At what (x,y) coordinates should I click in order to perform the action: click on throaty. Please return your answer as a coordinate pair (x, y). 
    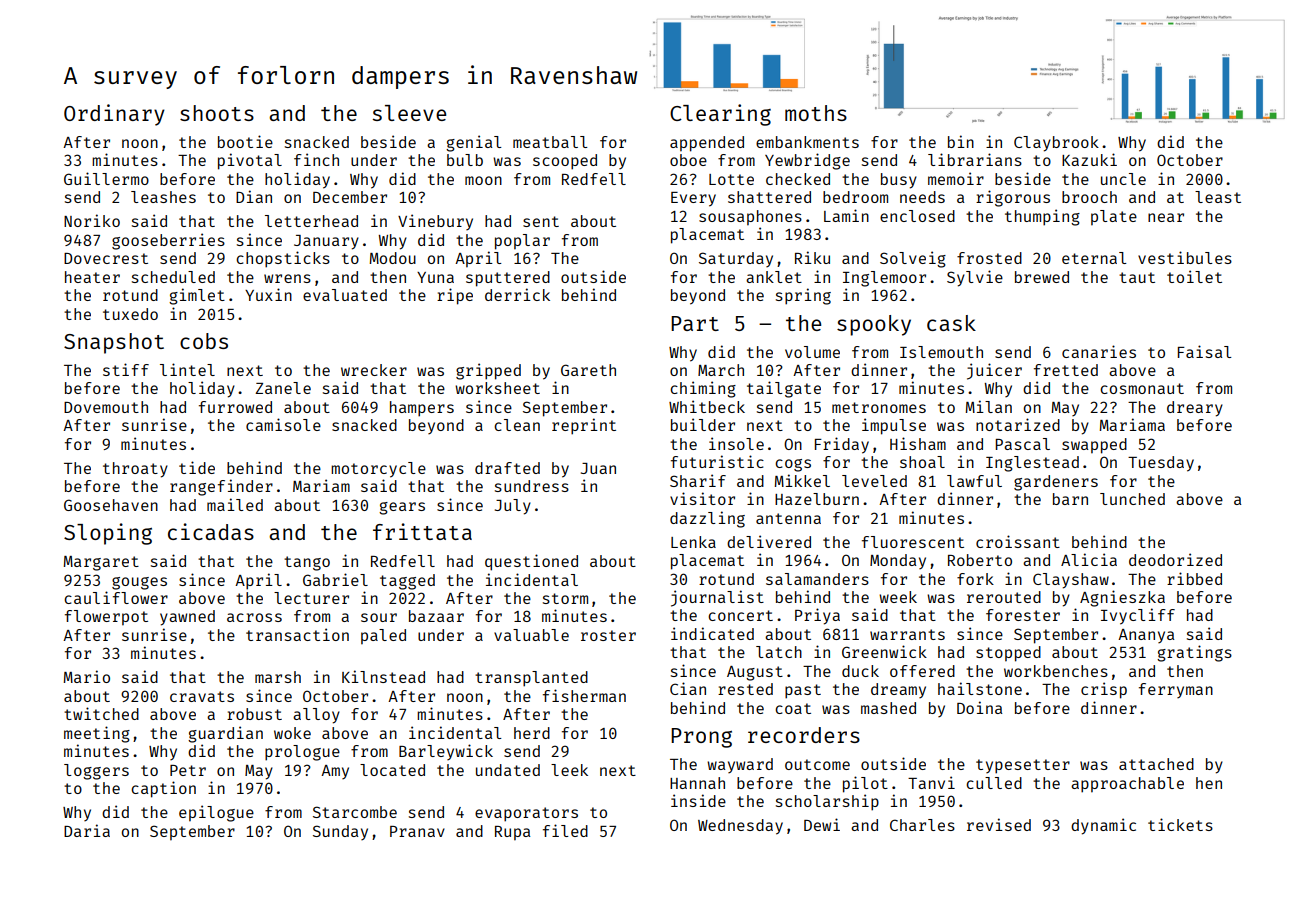
    Looking at the image, I should click on (135, 470).
